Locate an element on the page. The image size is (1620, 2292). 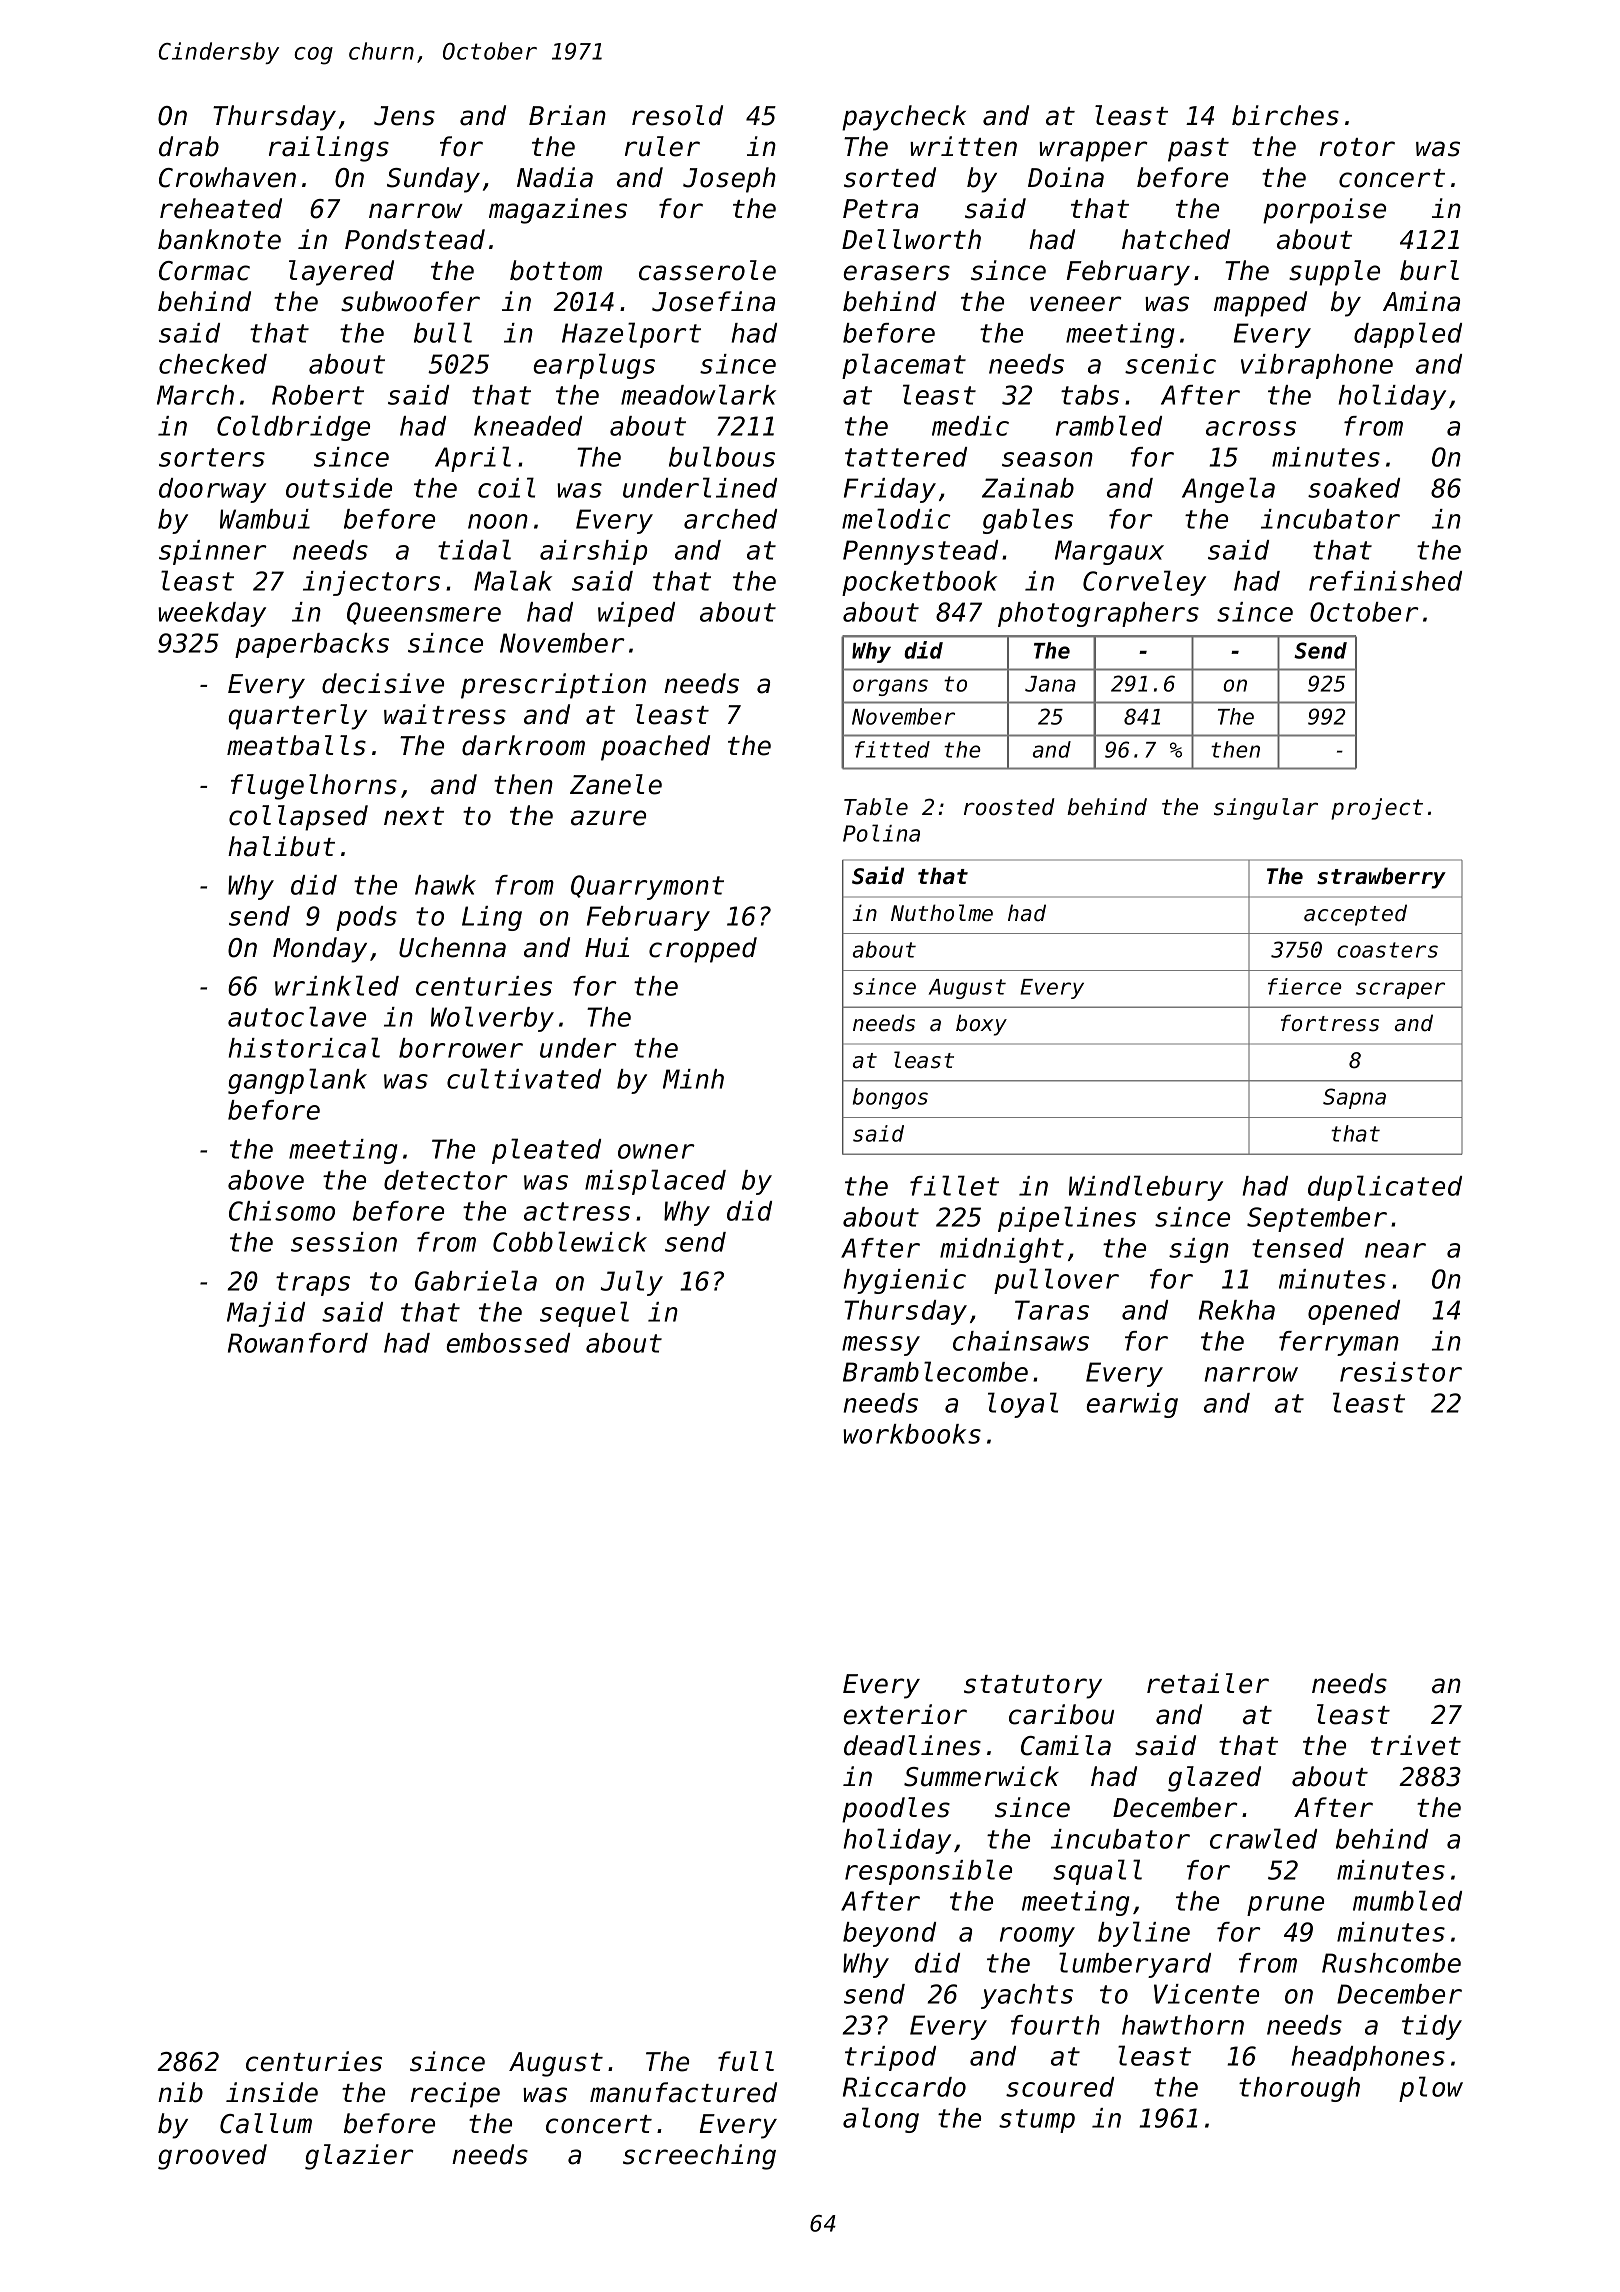
glazier is located at coordinates (359, 2157).
